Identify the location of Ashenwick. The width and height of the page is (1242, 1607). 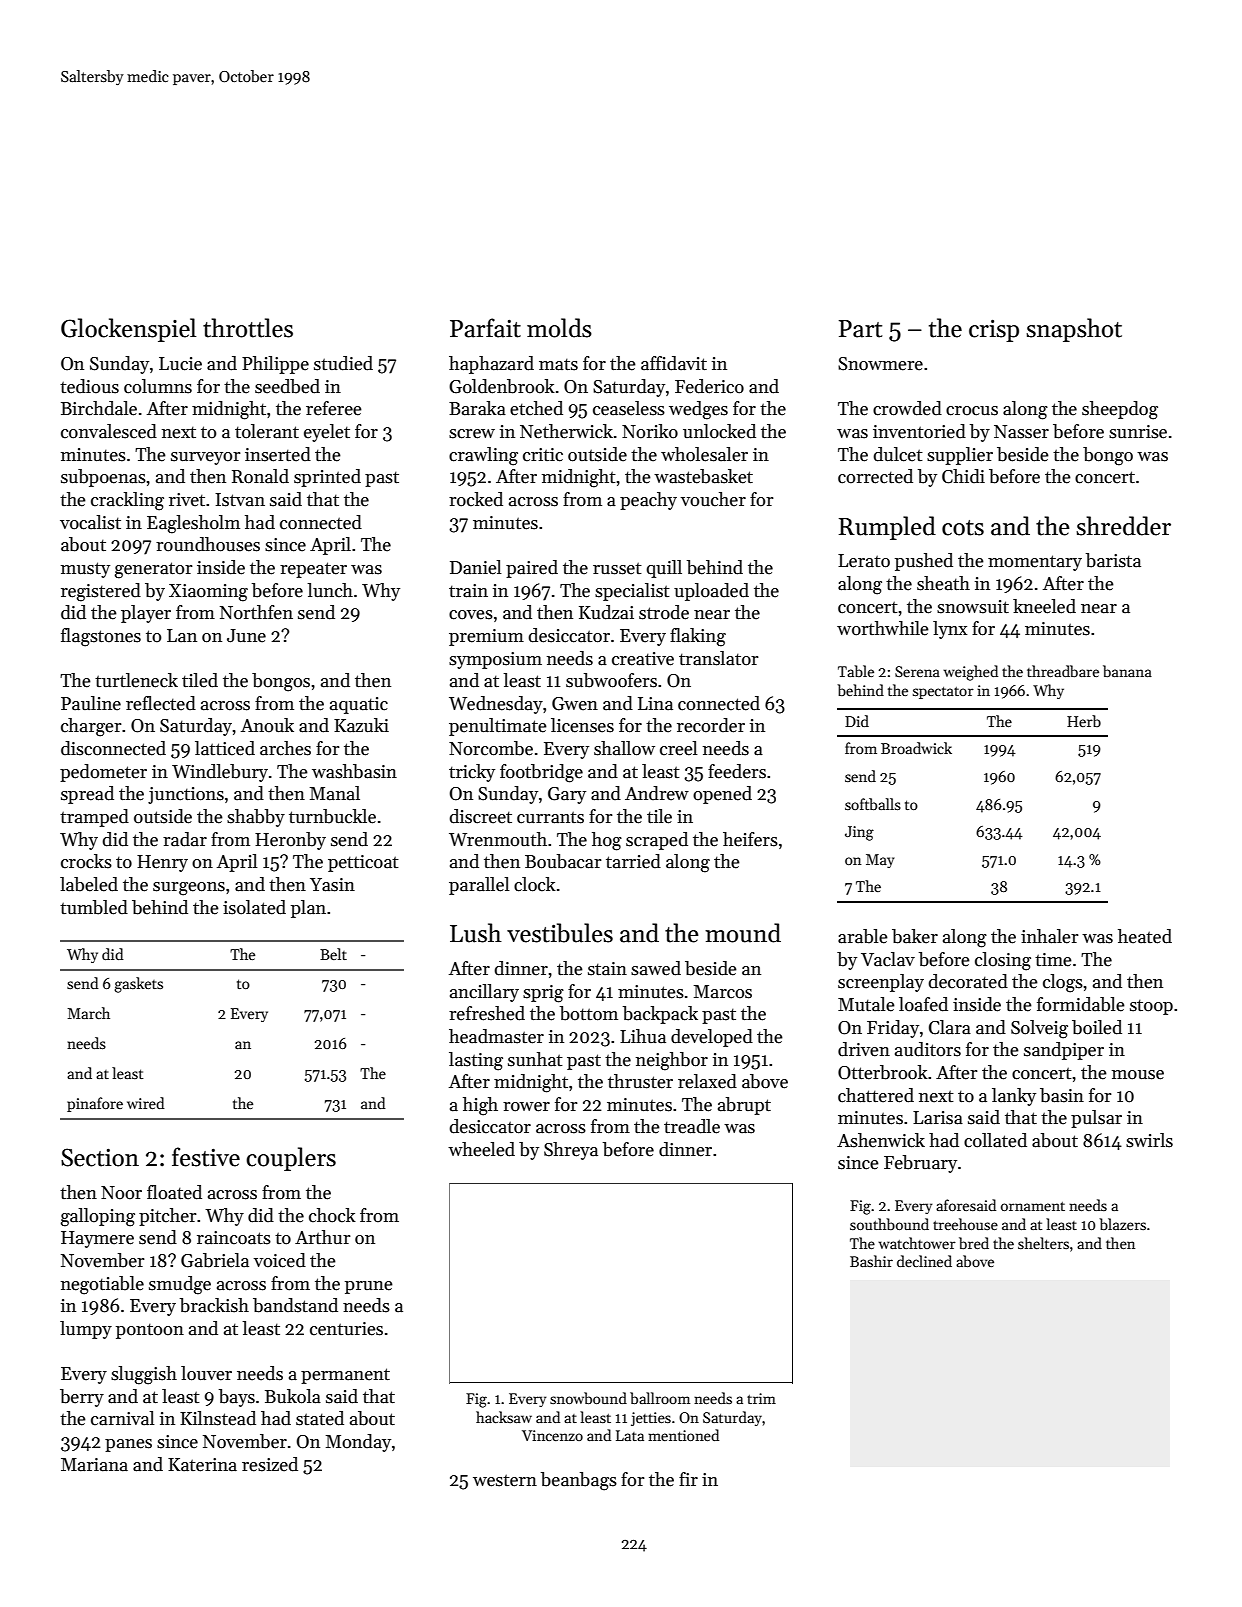
(881, 1140).
